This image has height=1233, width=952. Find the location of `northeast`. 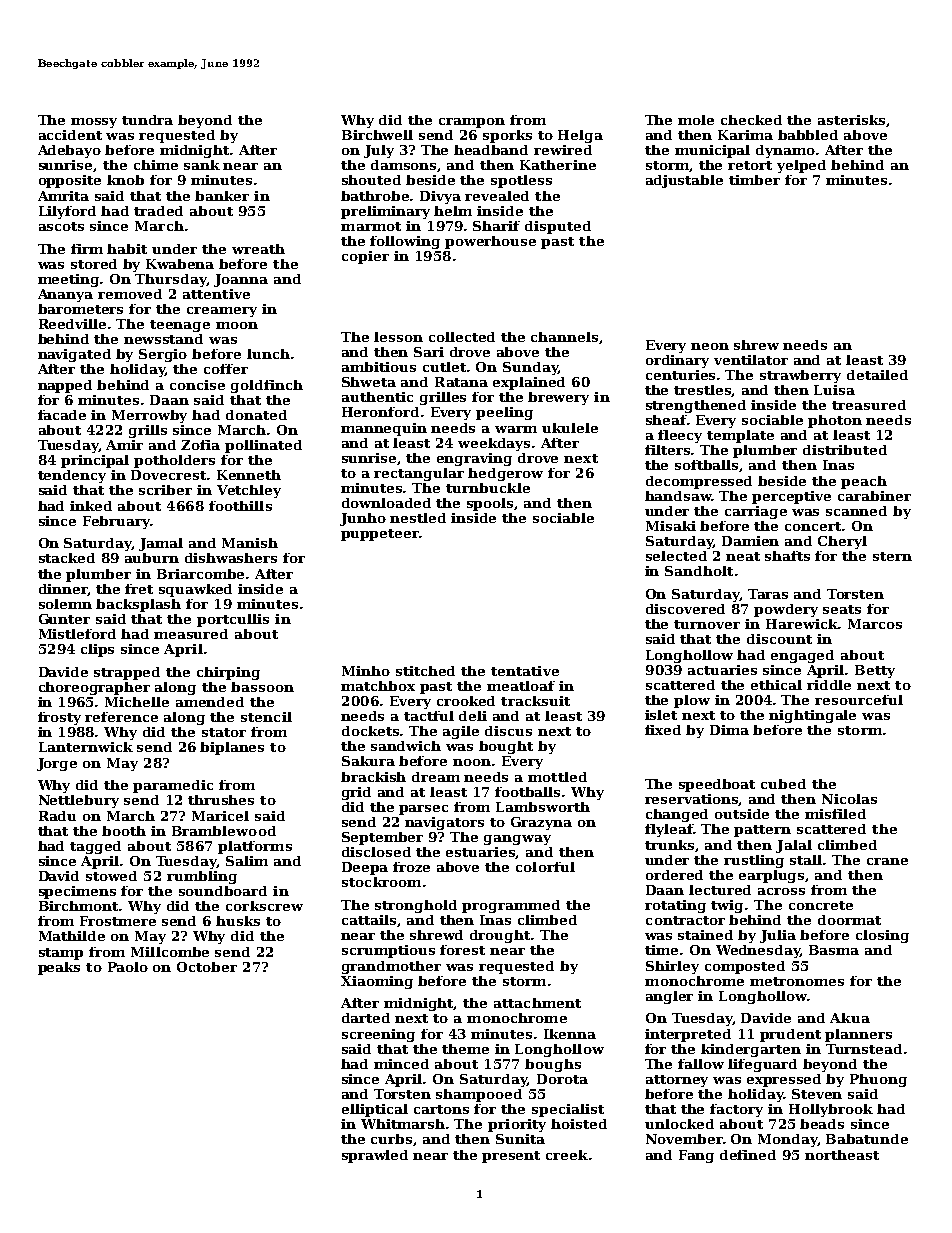

northeast is located at coordinates (842, 1155).
